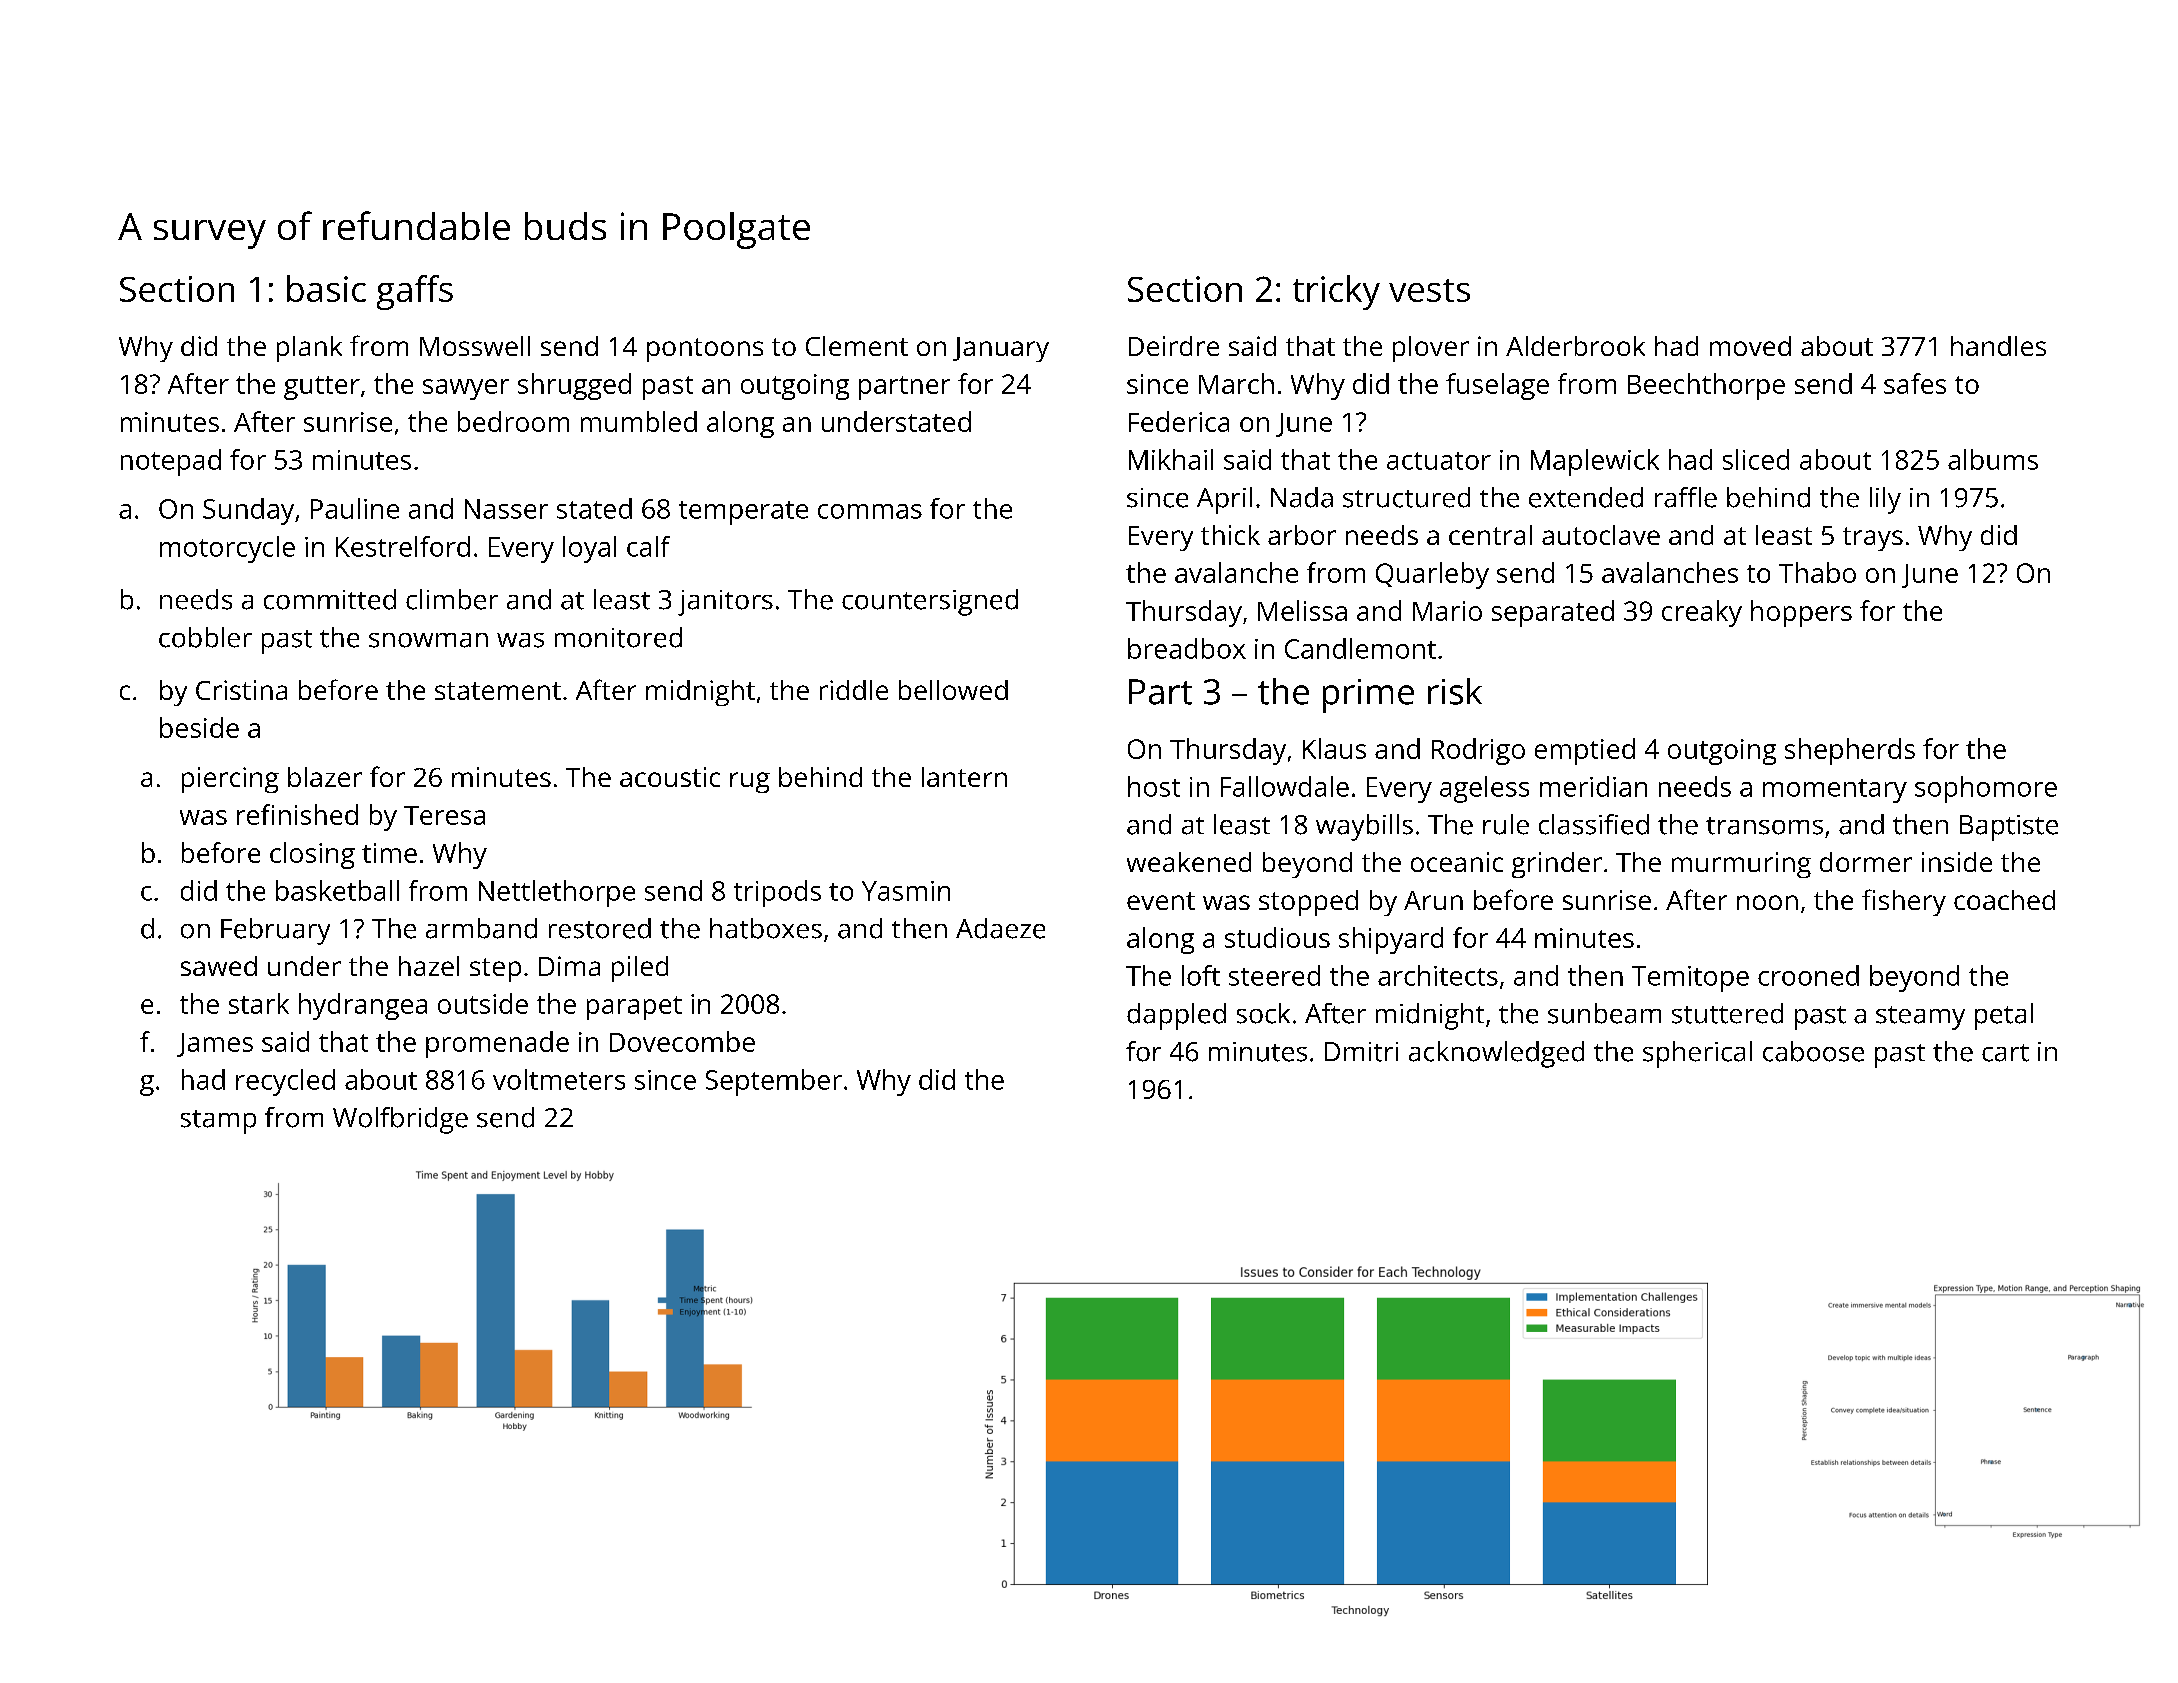 This screenshot has height=1683, width=2178. Describe the element at coordinates (1429, 290) in the screenshot. I see `vests` at that location.
